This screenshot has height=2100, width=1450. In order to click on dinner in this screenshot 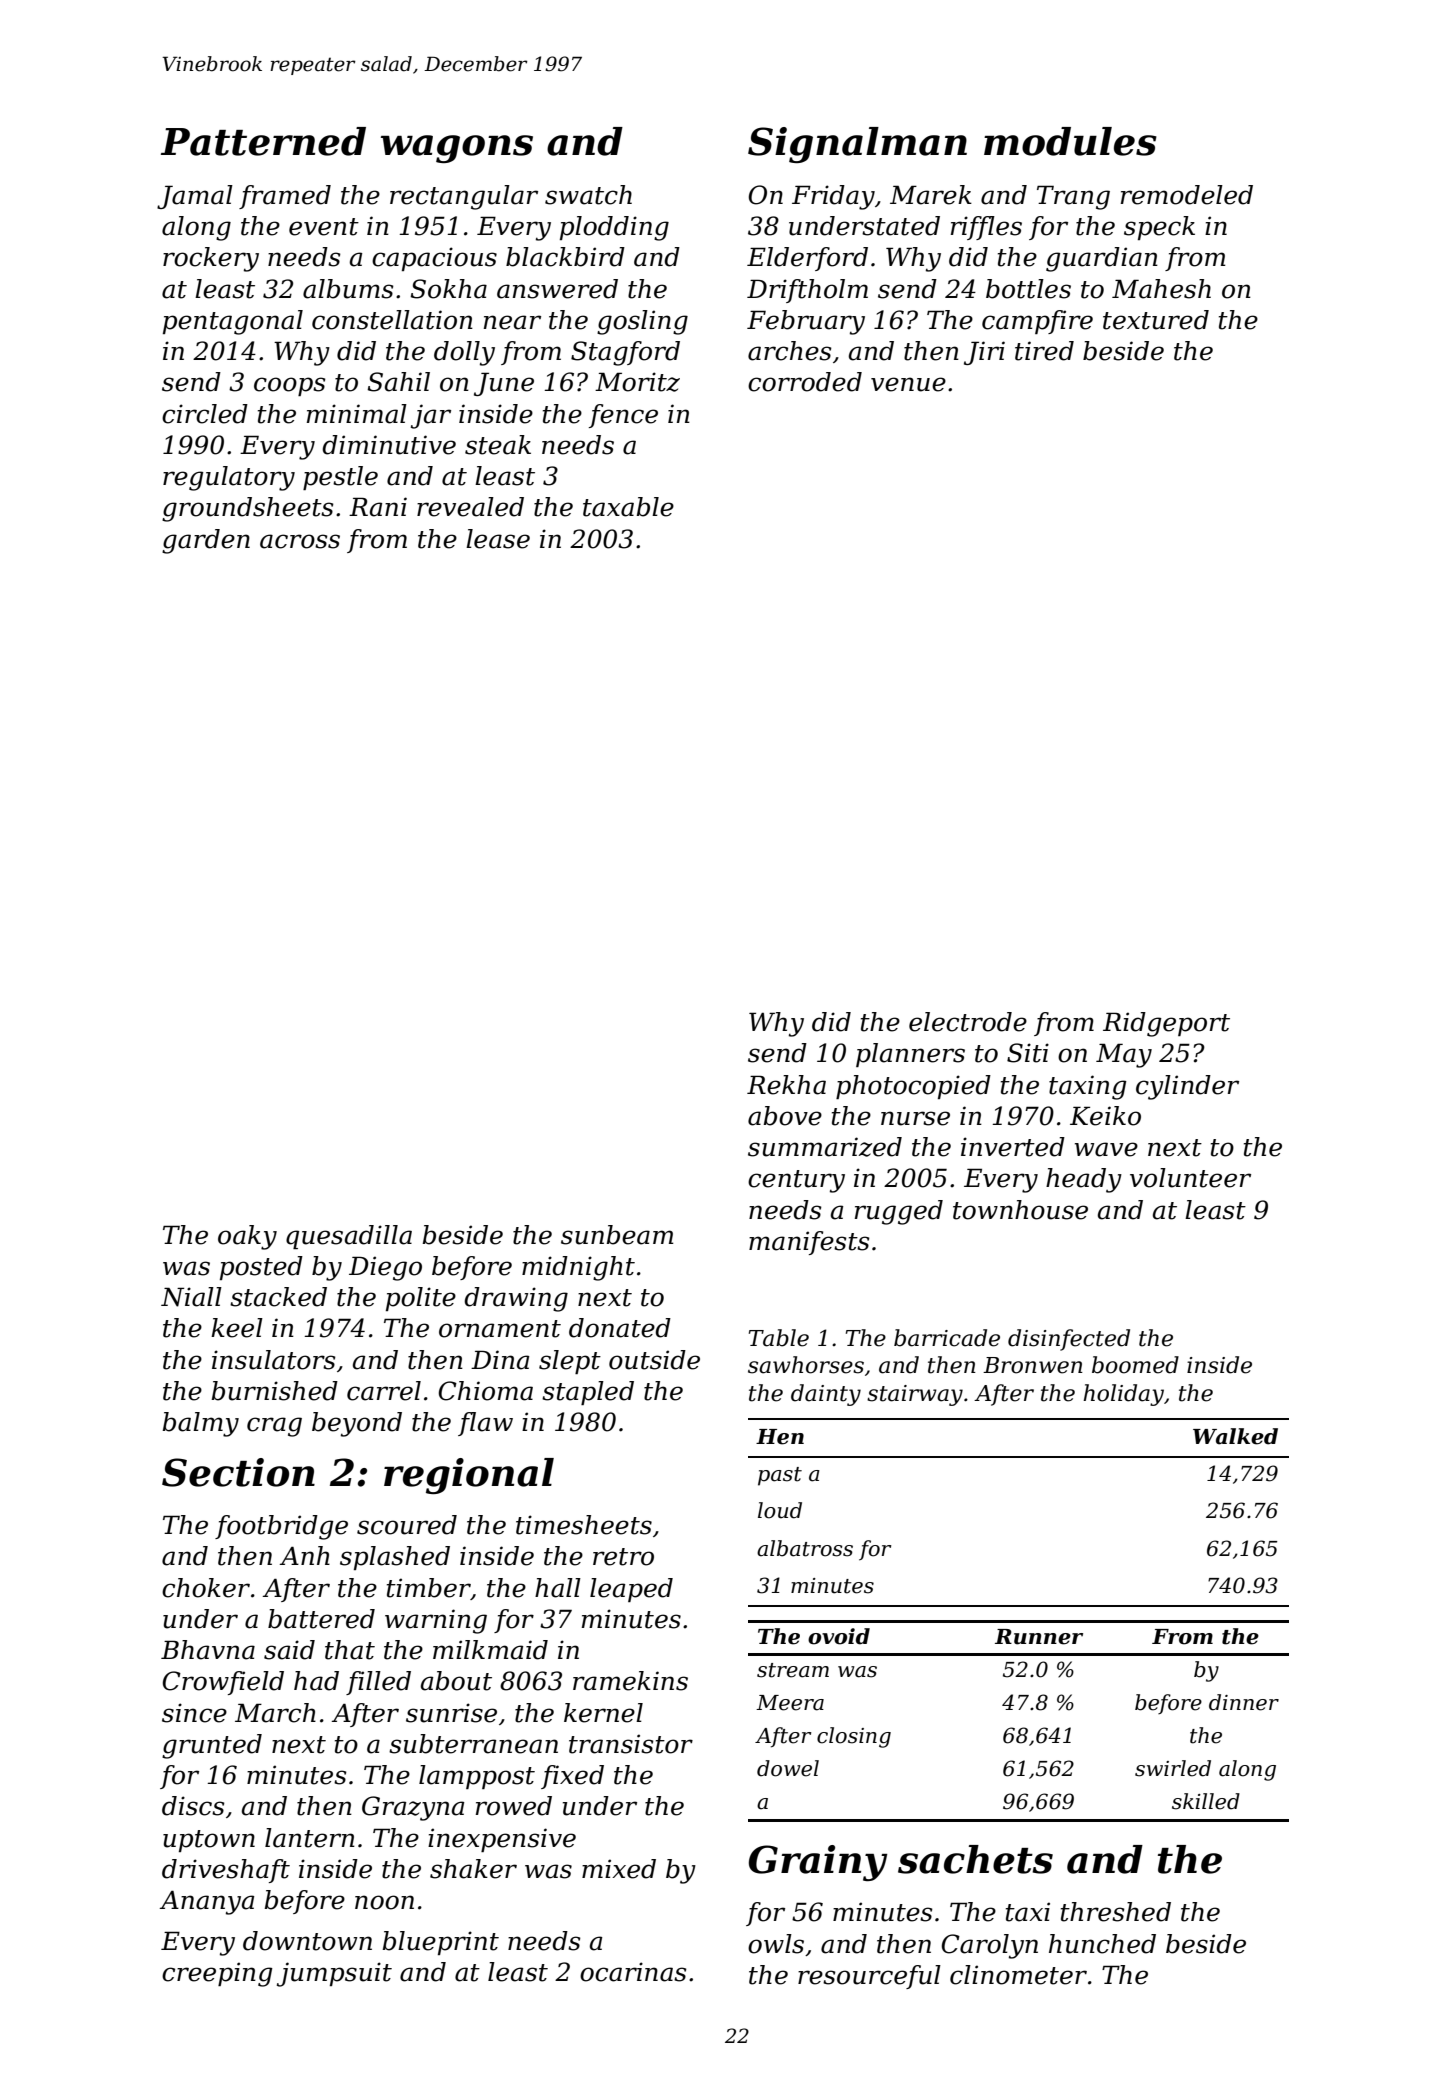, I will do `click(1244, 1702)`.
